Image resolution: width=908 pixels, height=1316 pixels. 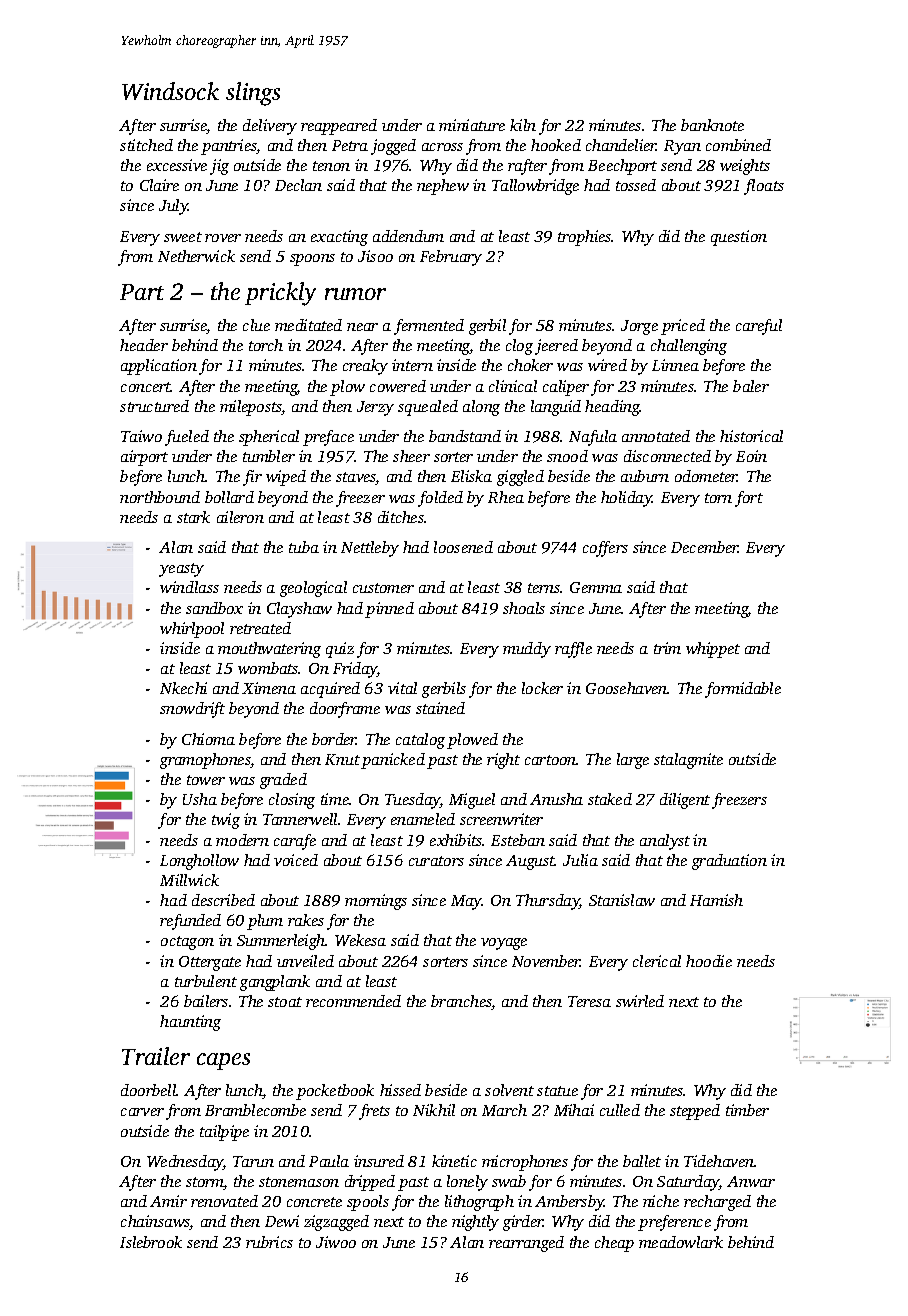 What do you see at coordinates (208, 739) in the page?
I see `Chioma` at bounding box center [208, 739].
